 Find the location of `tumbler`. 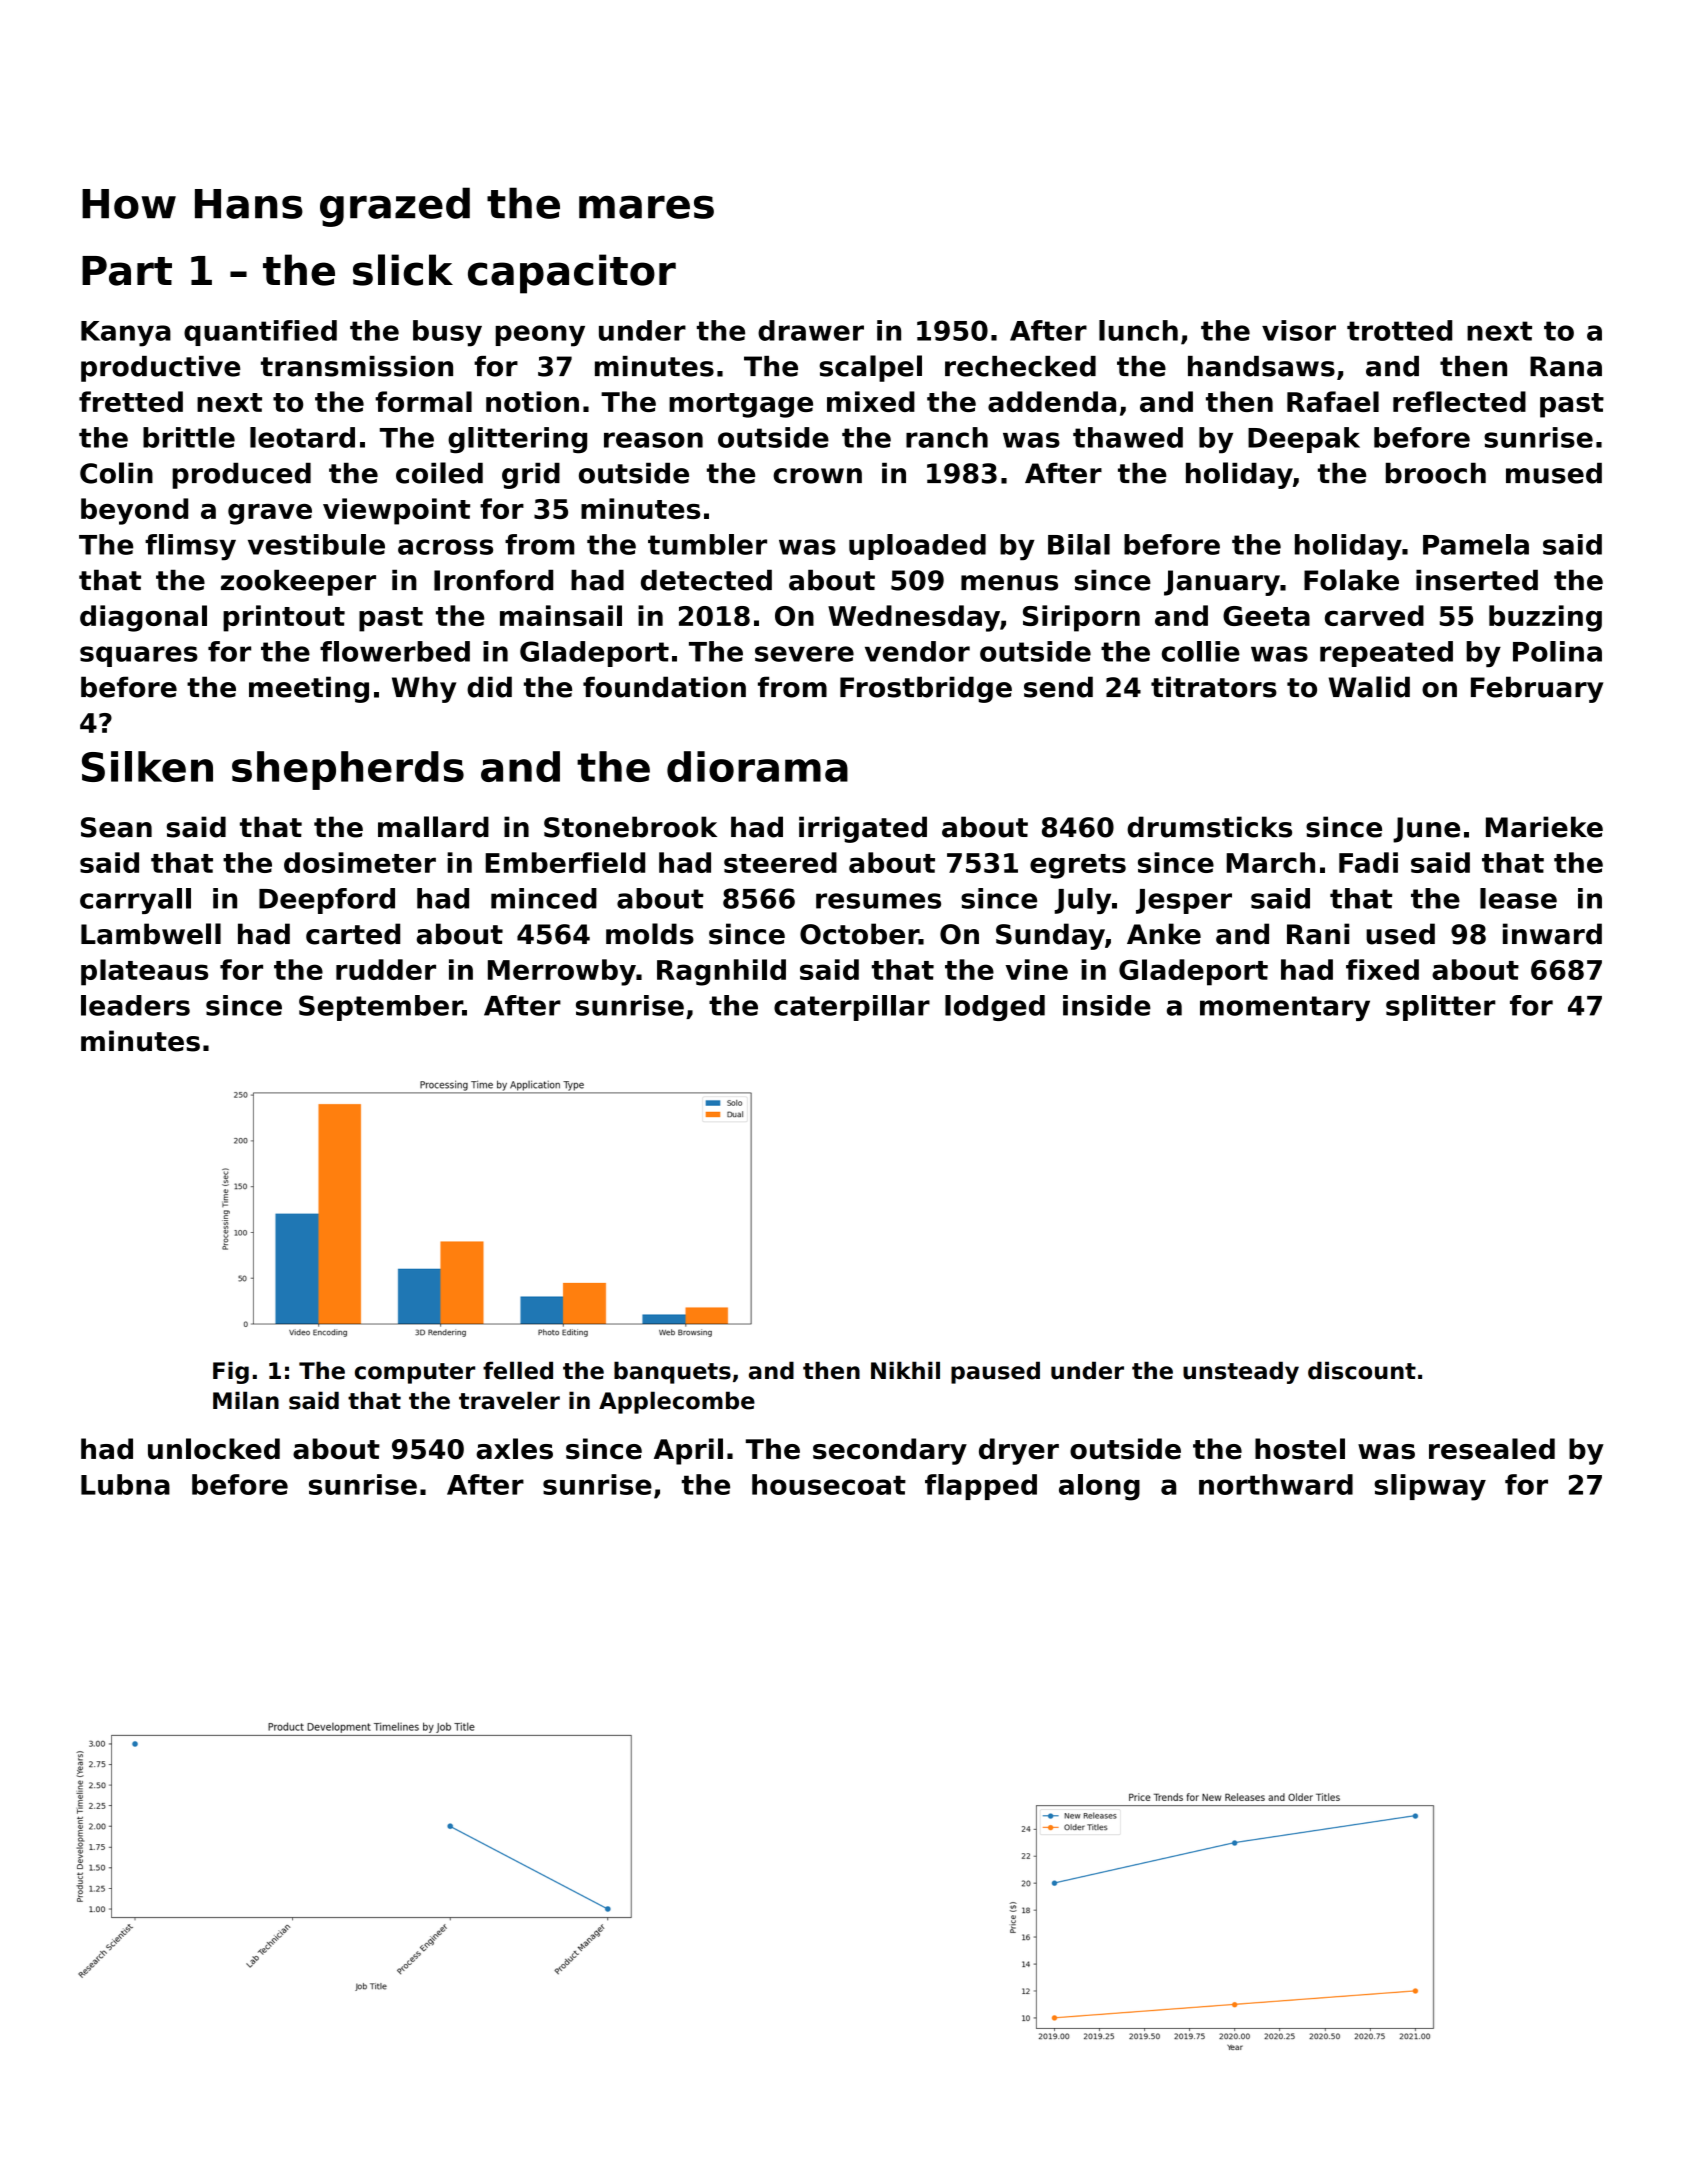

tumbler is located at coordinates (707, 544).
